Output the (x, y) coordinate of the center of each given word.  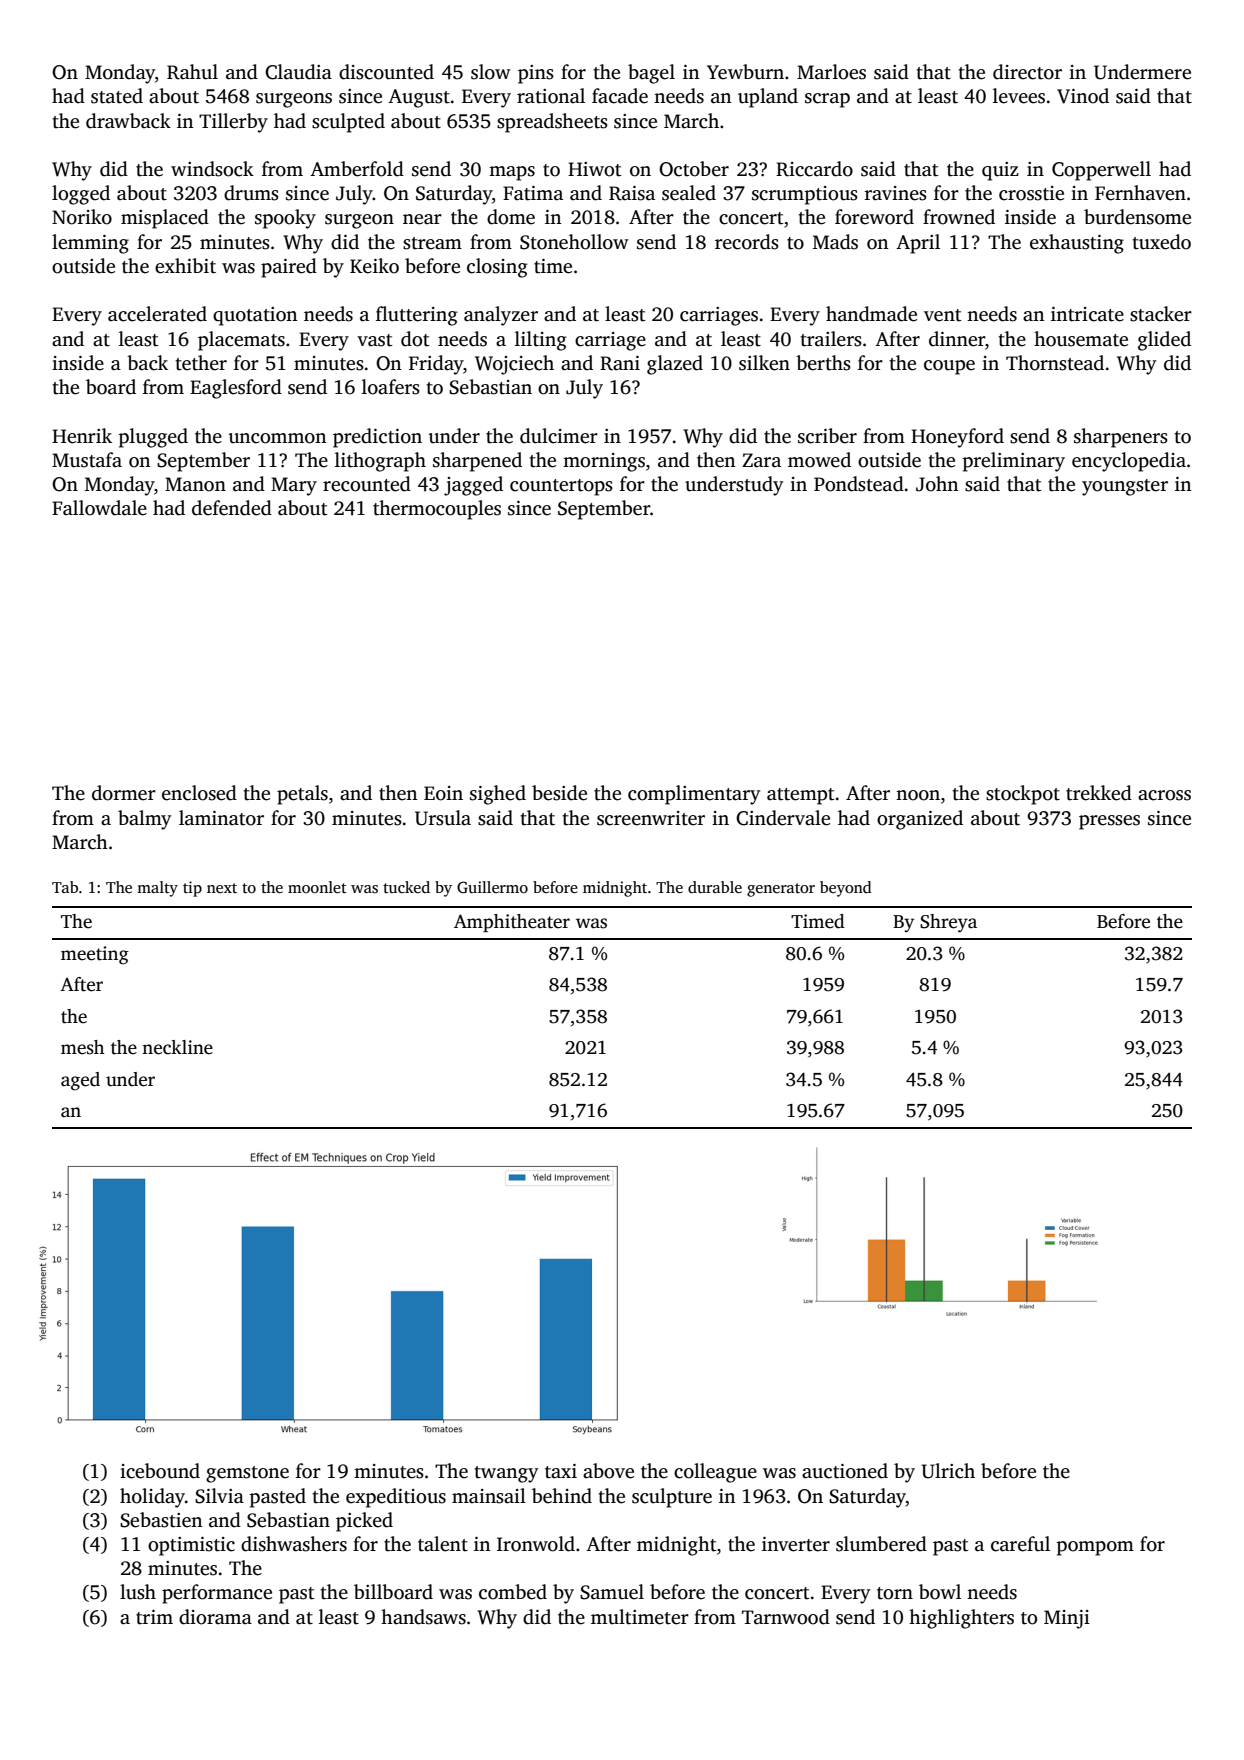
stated (117, 96)
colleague (715, 1473)
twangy (506, 1474)
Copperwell (1101, 171)
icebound (160, 1471)
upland (768, 98)
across (1164, 795)
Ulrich (948, 1471)
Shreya (948, 923)
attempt (801, 796)
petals (302, 795)
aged (80, 1081)
